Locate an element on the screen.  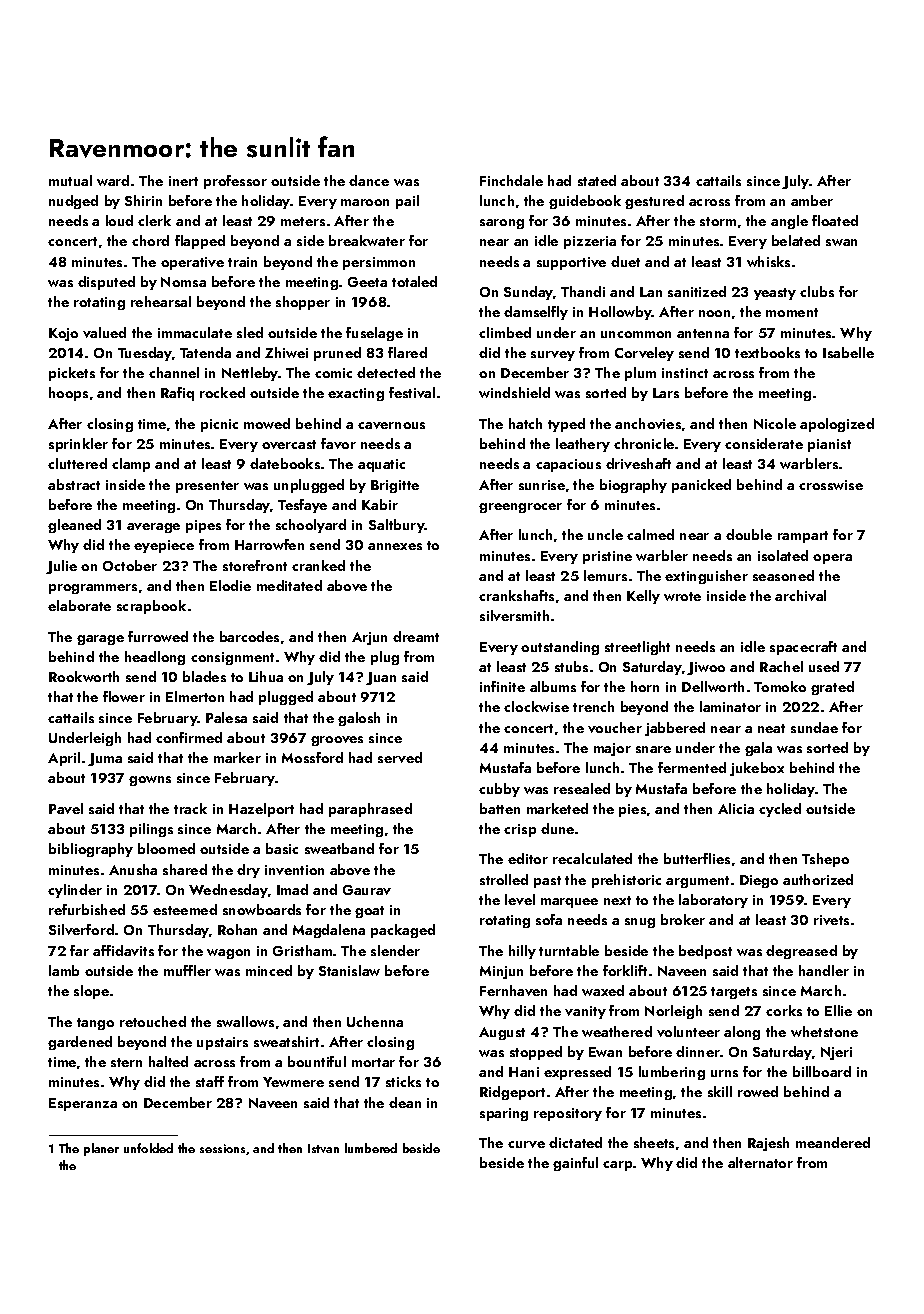
Finchdale is located at coordinates (511, 180).
